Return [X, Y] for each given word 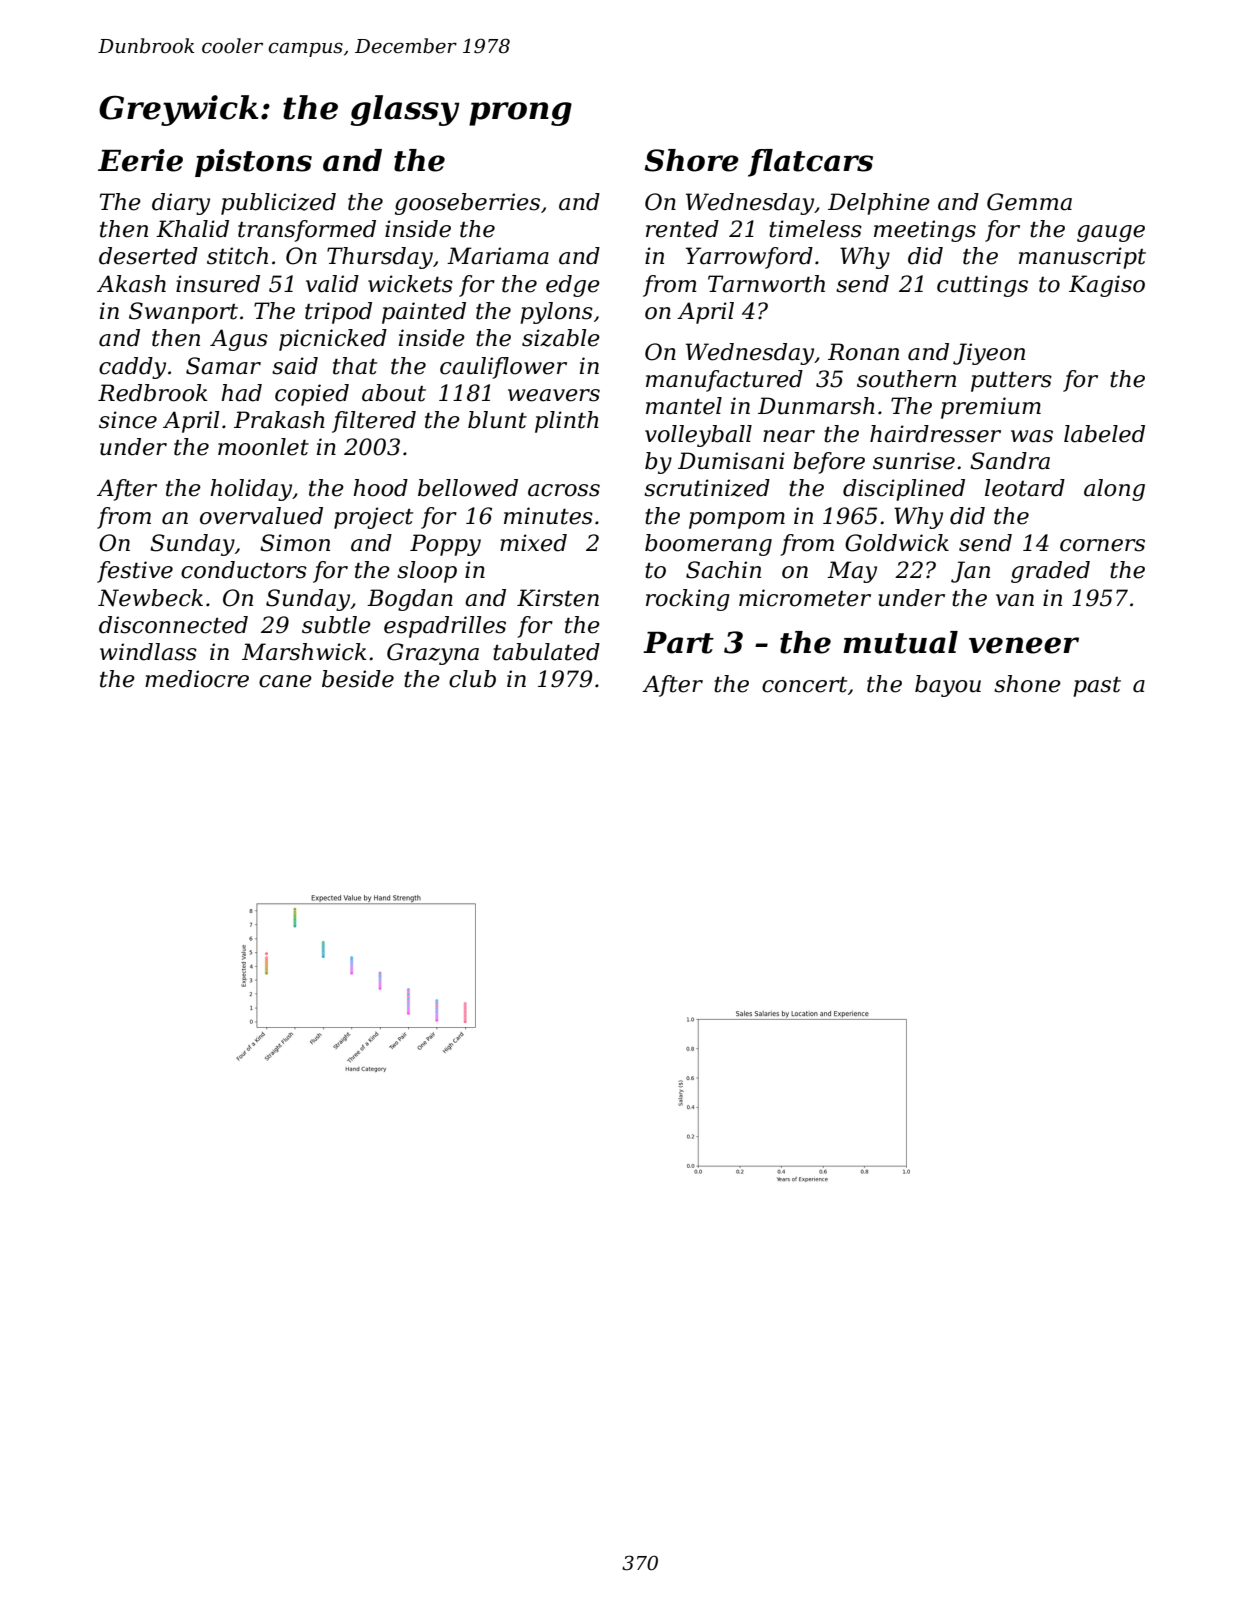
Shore [691, 160]
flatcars [810, 163]
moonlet [263, 447]
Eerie [140, 160]
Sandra [1010, 461]
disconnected [173, 625]
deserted [148, 256]
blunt [497, 420]
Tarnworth [766, 284]
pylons [557, 313]
